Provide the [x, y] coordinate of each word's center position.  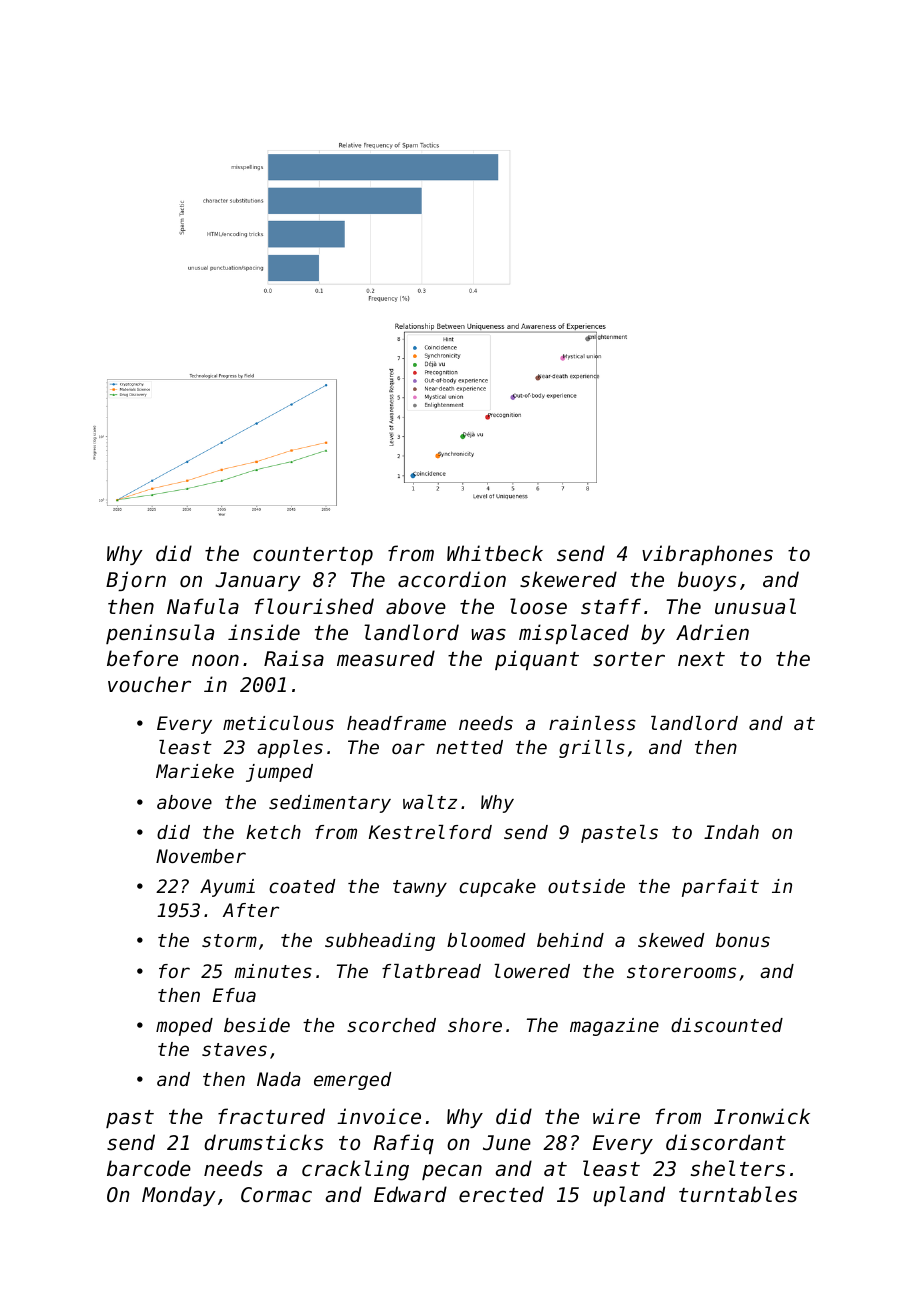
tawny [420, 888]
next [701, 659]
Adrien [712, 632]
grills [592, 749]
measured [386, 658]
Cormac [276, 1195]
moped [184, 1027]
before [142, 658]
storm [229, 940]
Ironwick [762, 1116]
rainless [592, 723]
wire [616, 1116]
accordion [452, 579]
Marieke [195, 771]
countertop [313, 556]
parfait [720, 888]
